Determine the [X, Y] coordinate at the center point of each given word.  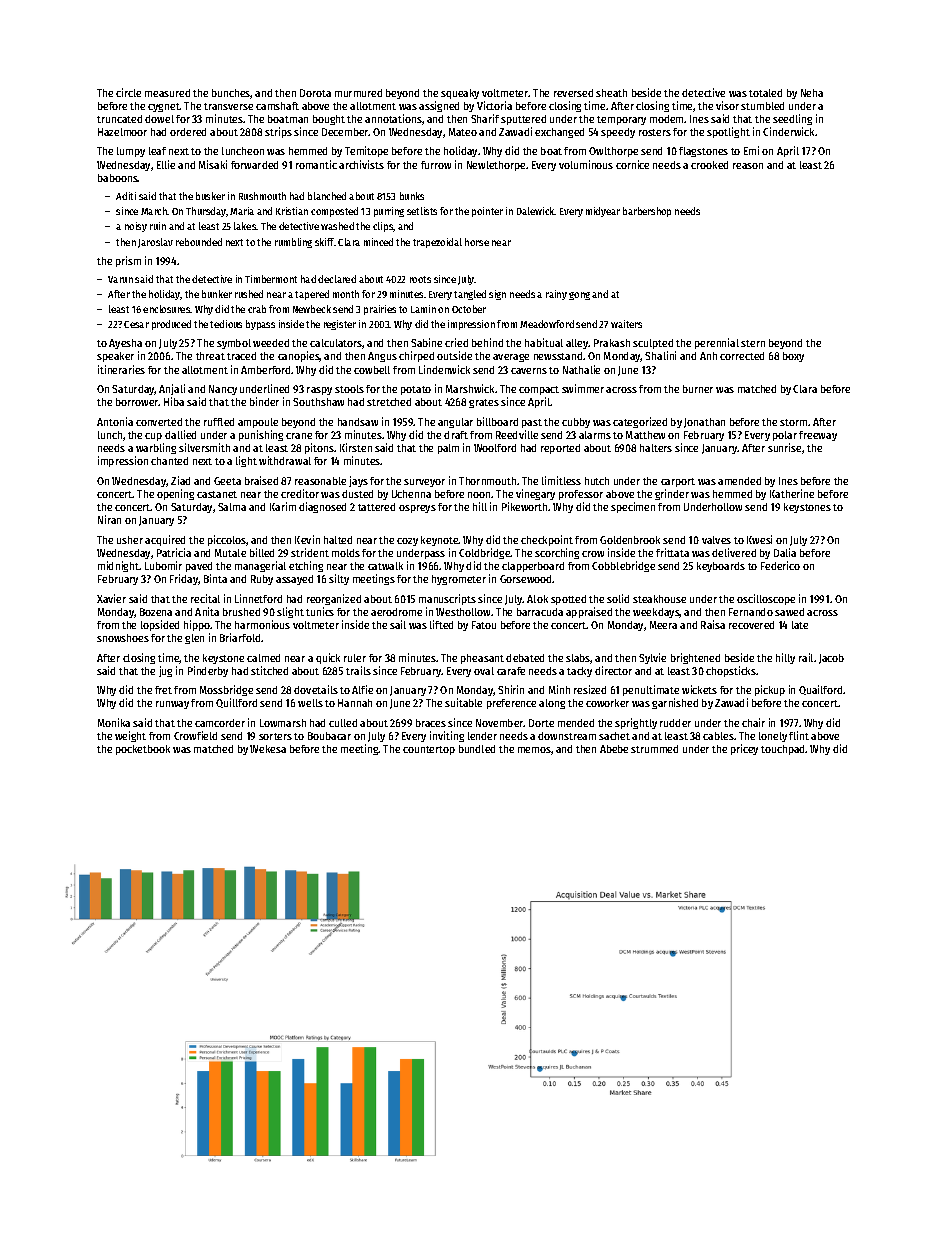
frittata [672, 552]
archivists [361, 164]
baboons [118, 178]
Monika [114, 722]
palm [448, 449]
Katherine [792, 493]
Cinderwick [788, 131]
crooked [709, 165]
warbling [156, 448]
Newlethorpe [496, 166]
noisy [136, 227]
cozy [407, 542]
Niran [109, 519]
